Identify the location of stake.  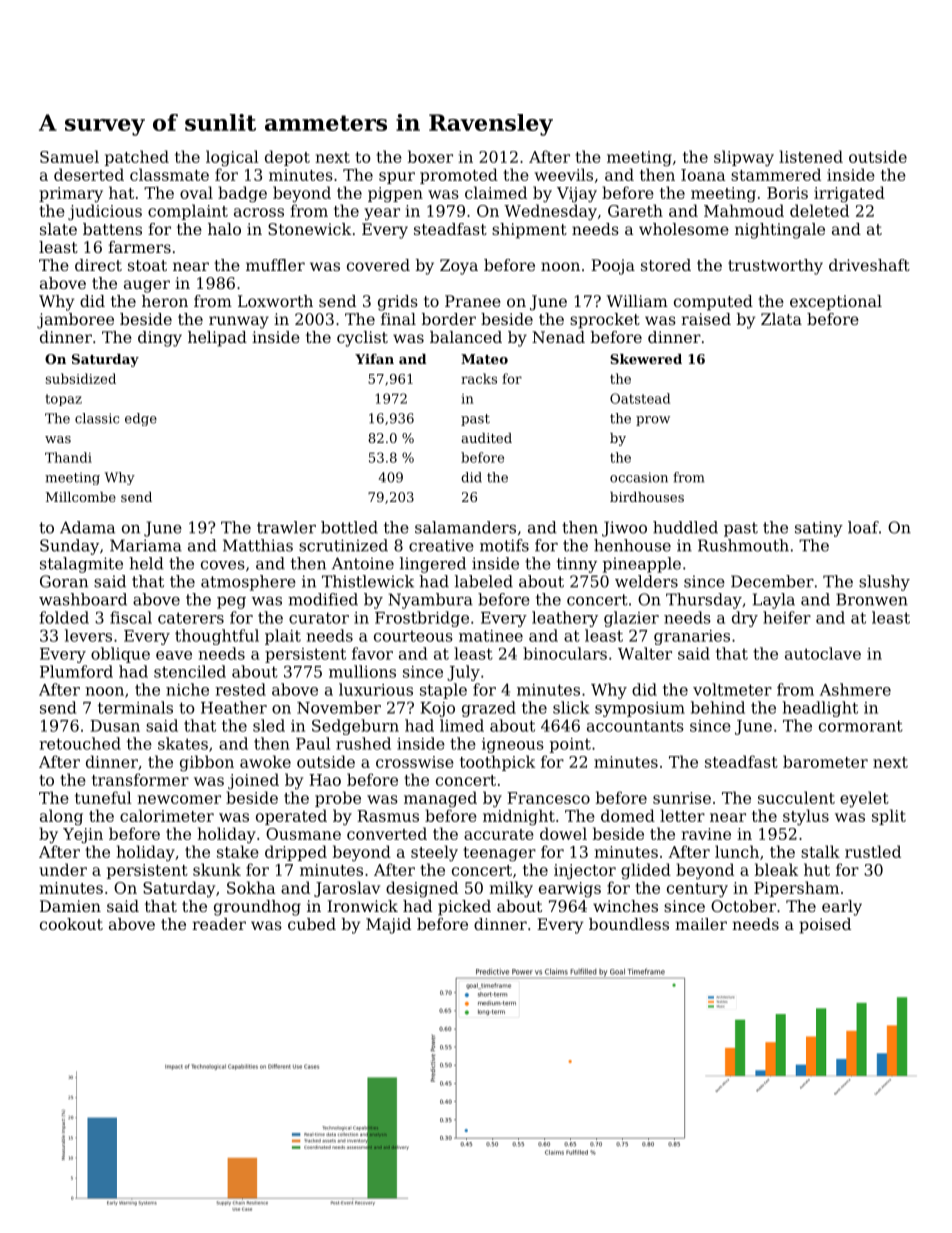
(238, 851).
